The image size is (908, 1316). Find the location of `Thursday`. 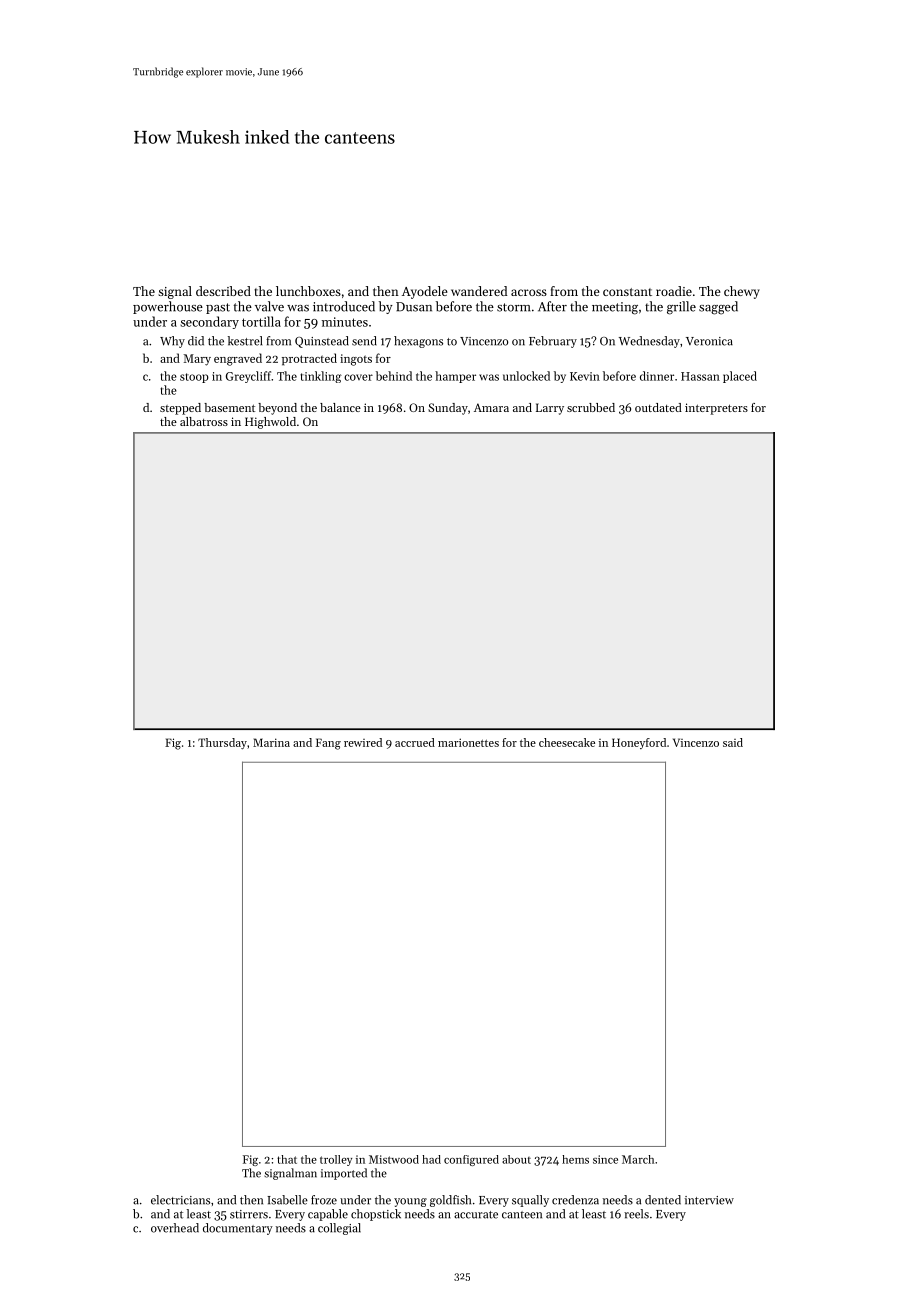

Thursday is located at coordinates (222, 743).
